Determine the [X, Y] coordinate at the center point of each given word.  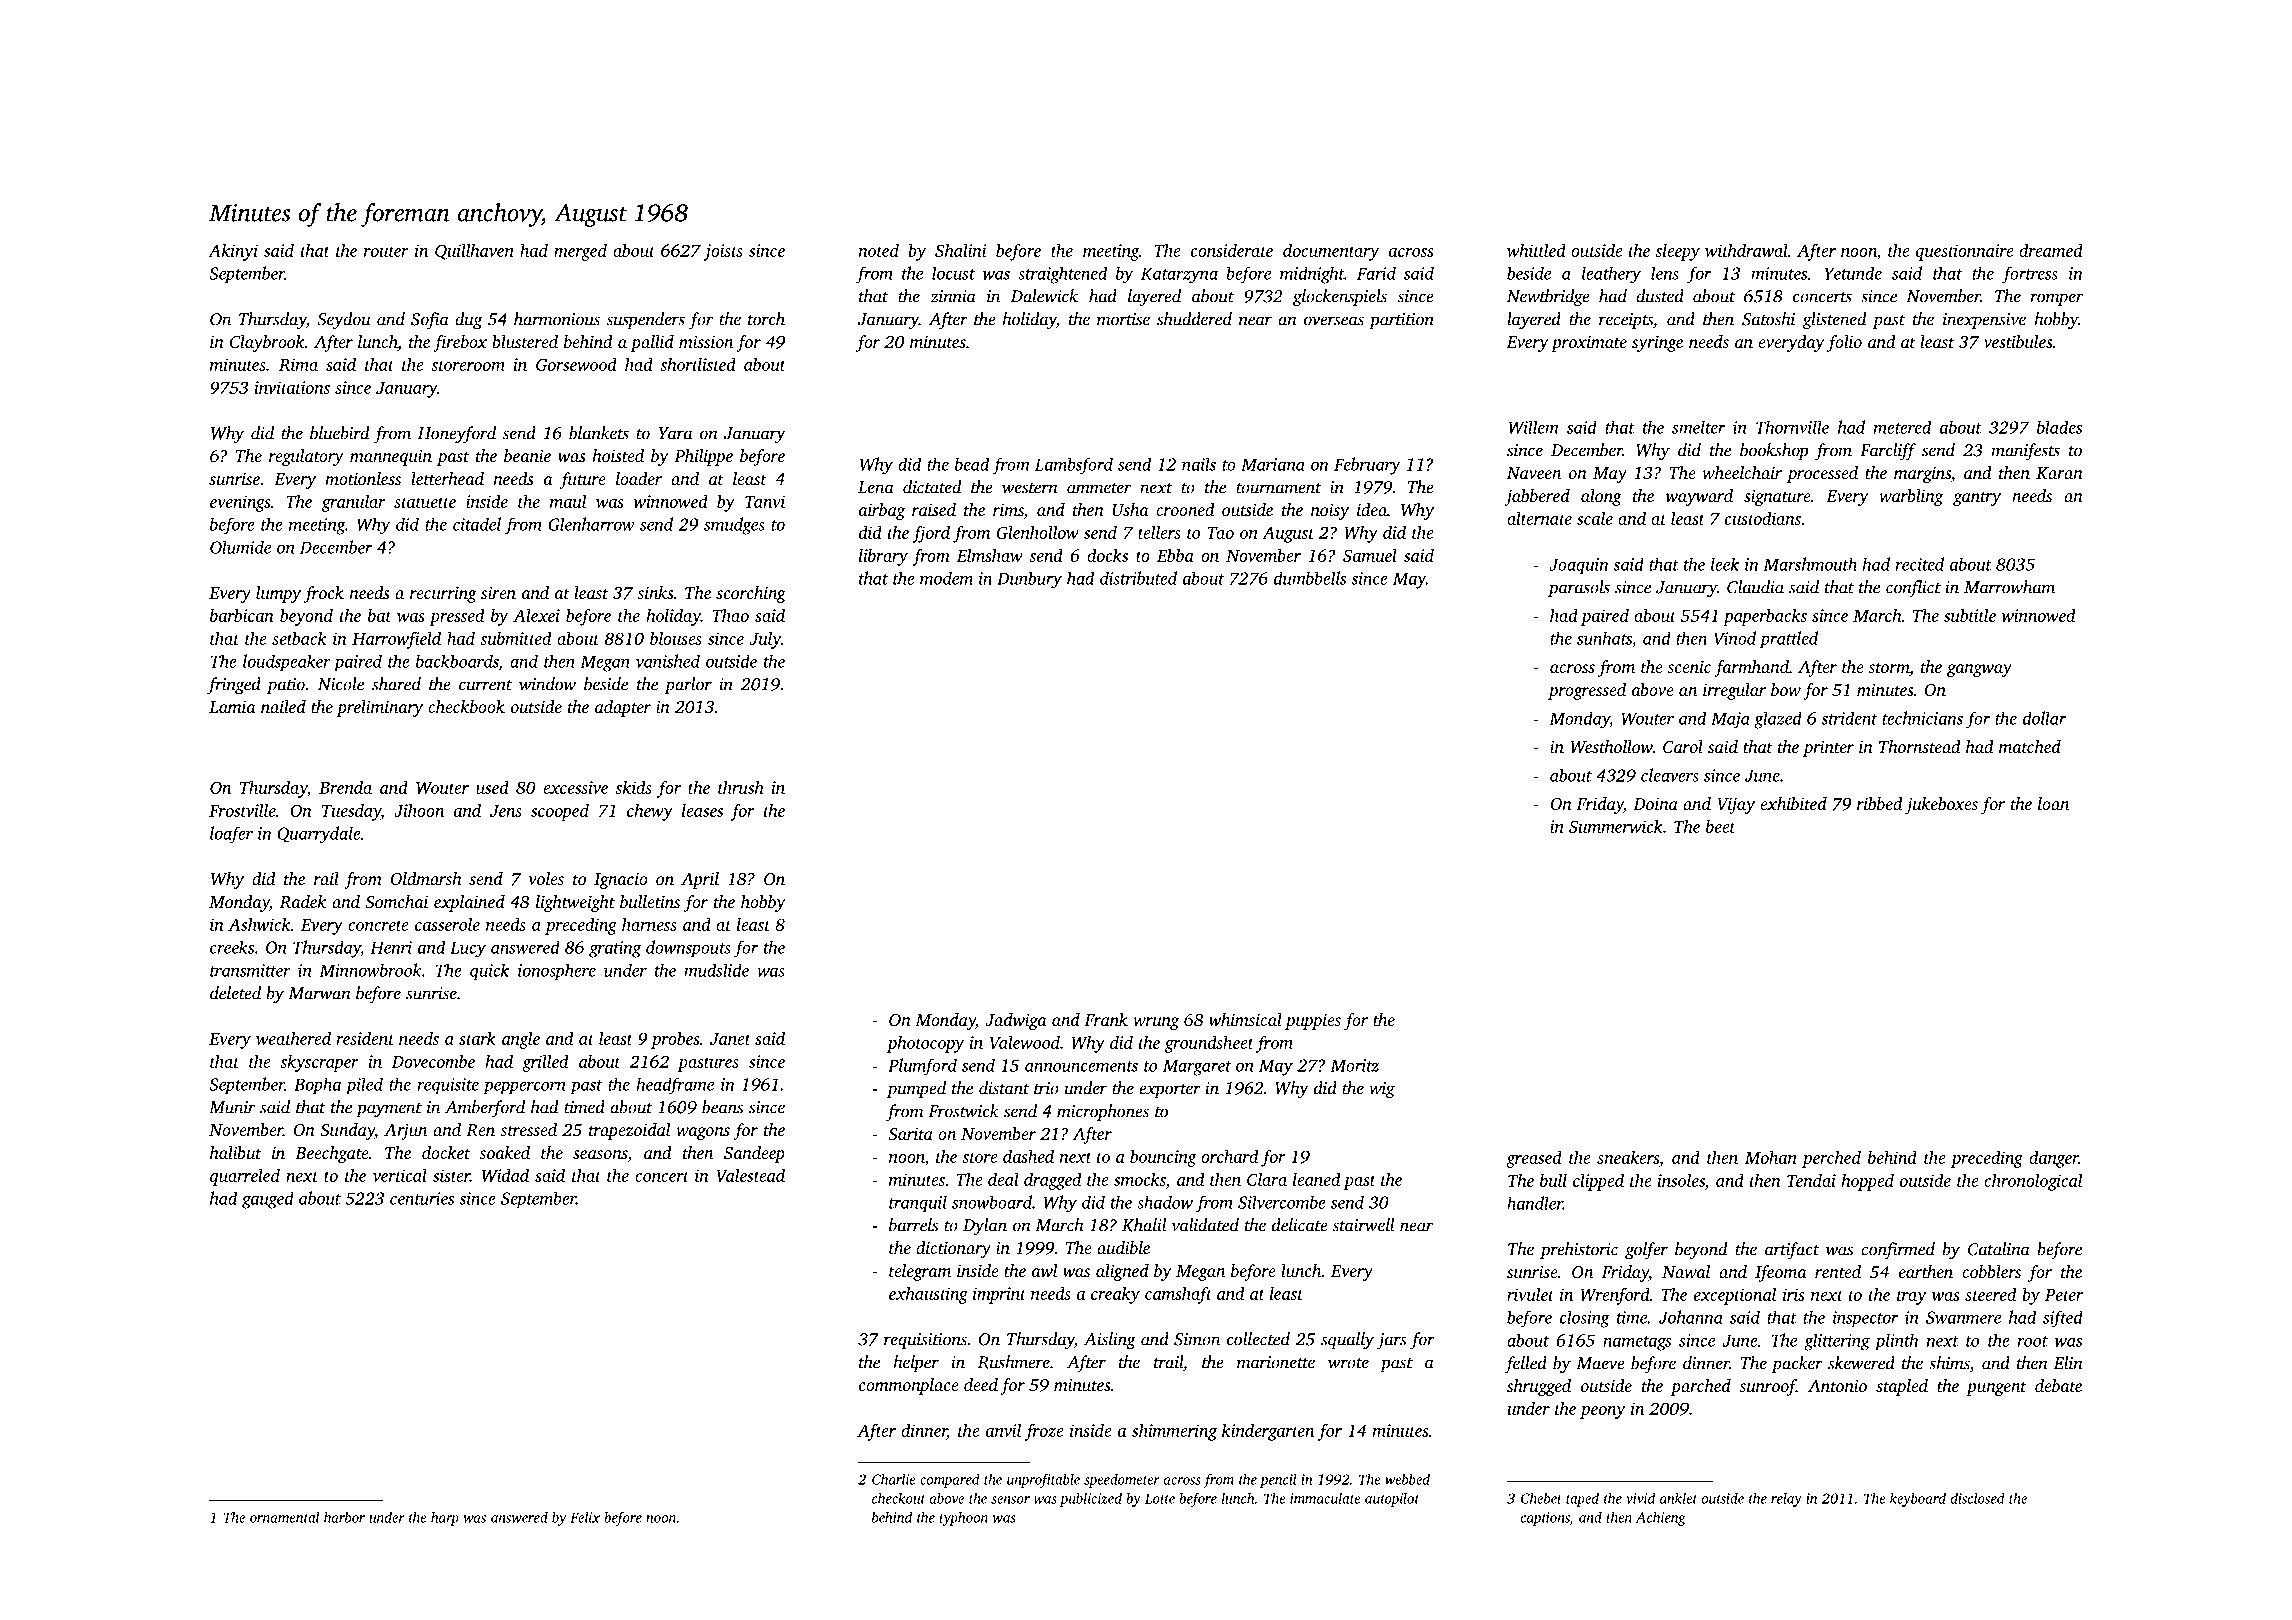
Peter [2064, 1295]
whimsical [1245, 1019]
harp [445, 1518]
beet [1721, 826]
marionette [1276, 1362]
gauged [268, 1200]
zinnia [953, 296]
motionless [363, 478]
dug [469, 321]
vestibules [2018, 341]
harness [649, 924]
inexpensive [1984, 321]
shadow [1165, 1202]
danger [2054, 1159]
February [1367, 466]
